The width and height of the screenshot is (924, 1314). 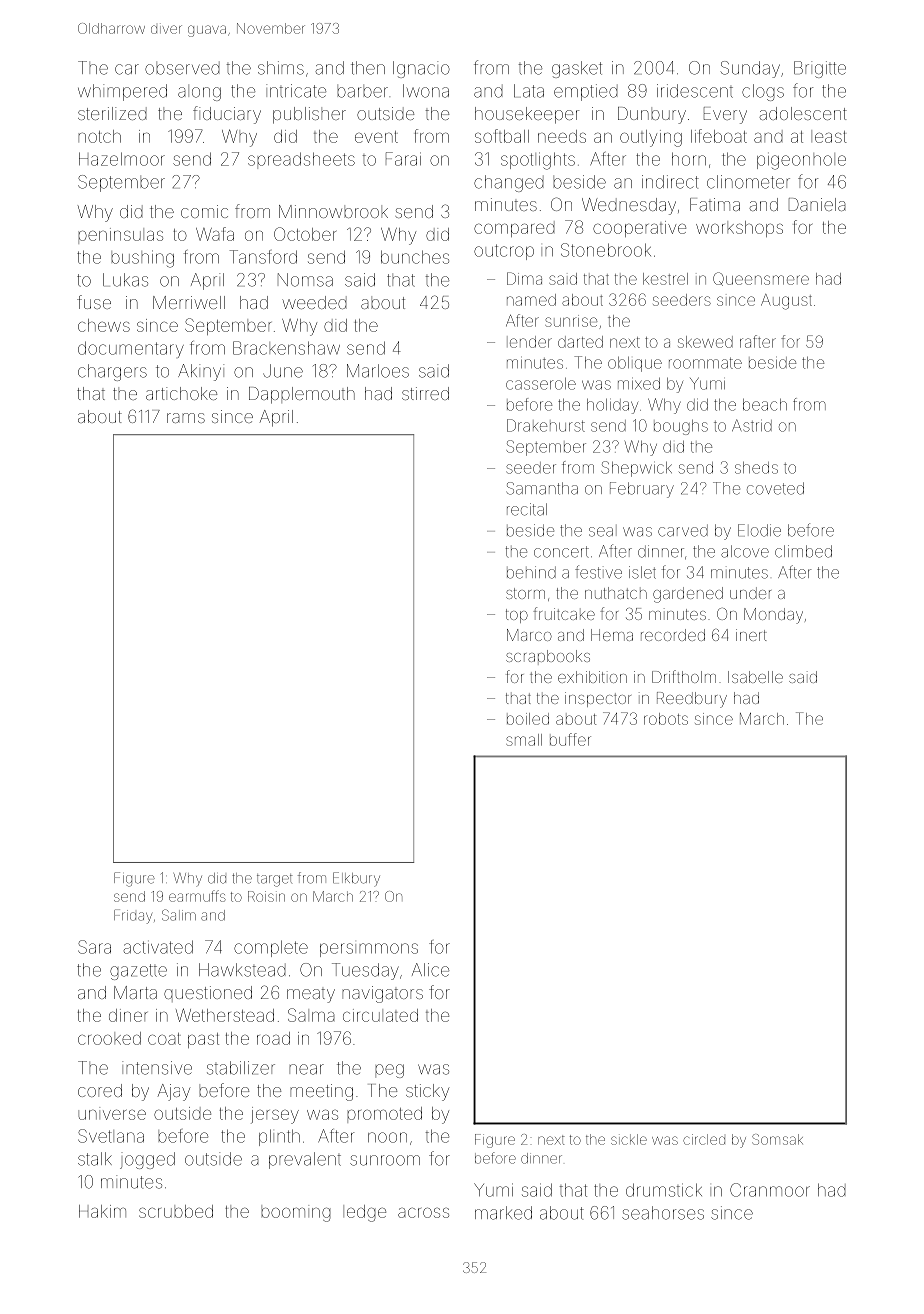 I want to click on gazette, so click(x=138, y=972).
